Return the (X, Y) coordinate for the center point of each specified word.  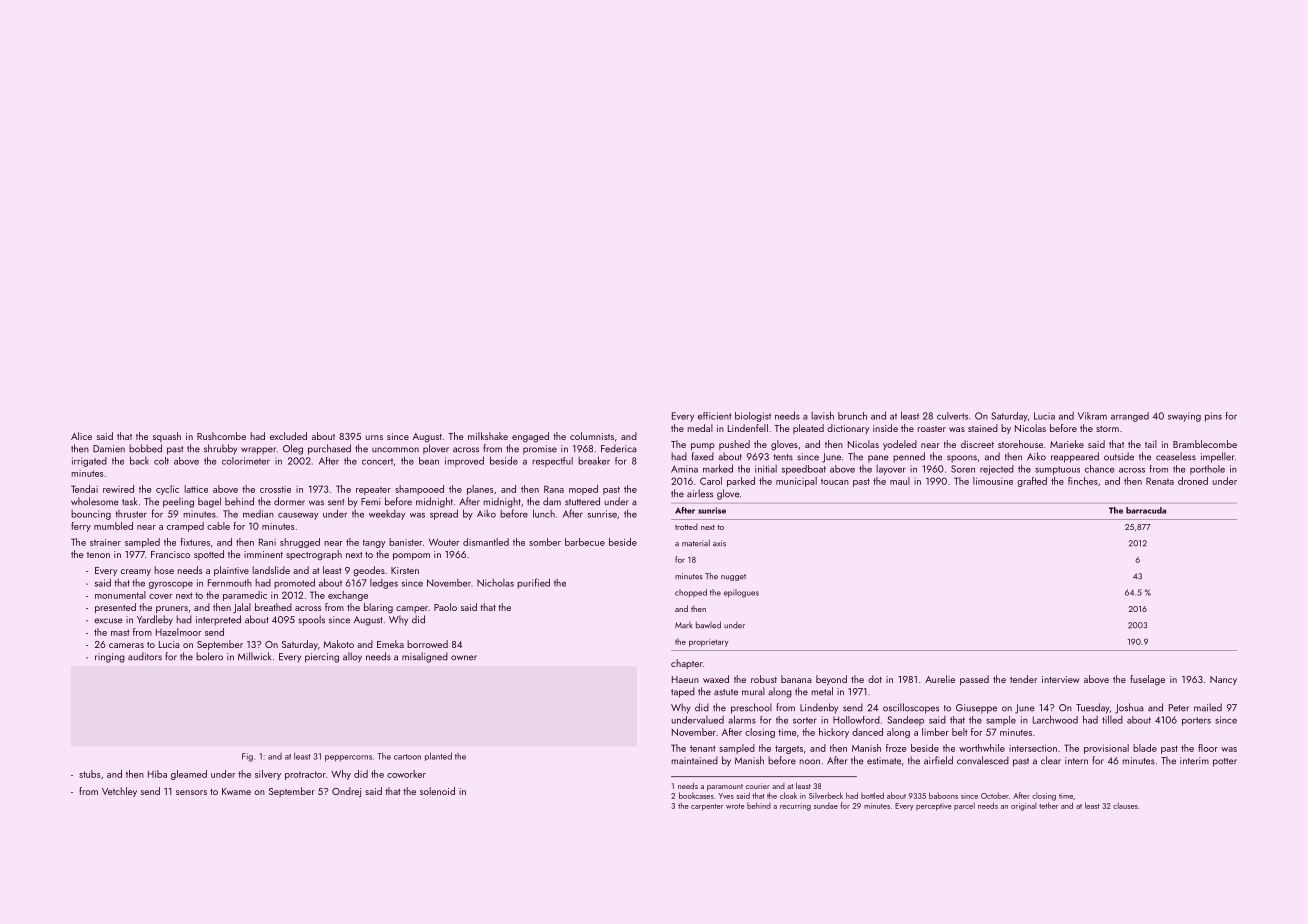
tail (1151, 444)
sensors (191, 792)
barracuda (1146, 510)
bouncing (91, 515)
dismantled (486, 542)
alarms (742, 719)
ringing (110, 658)
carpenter (707, 807)
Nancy (1223, 680)
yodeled (900, 445)
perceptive (934, 807)
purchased (329, 449)
